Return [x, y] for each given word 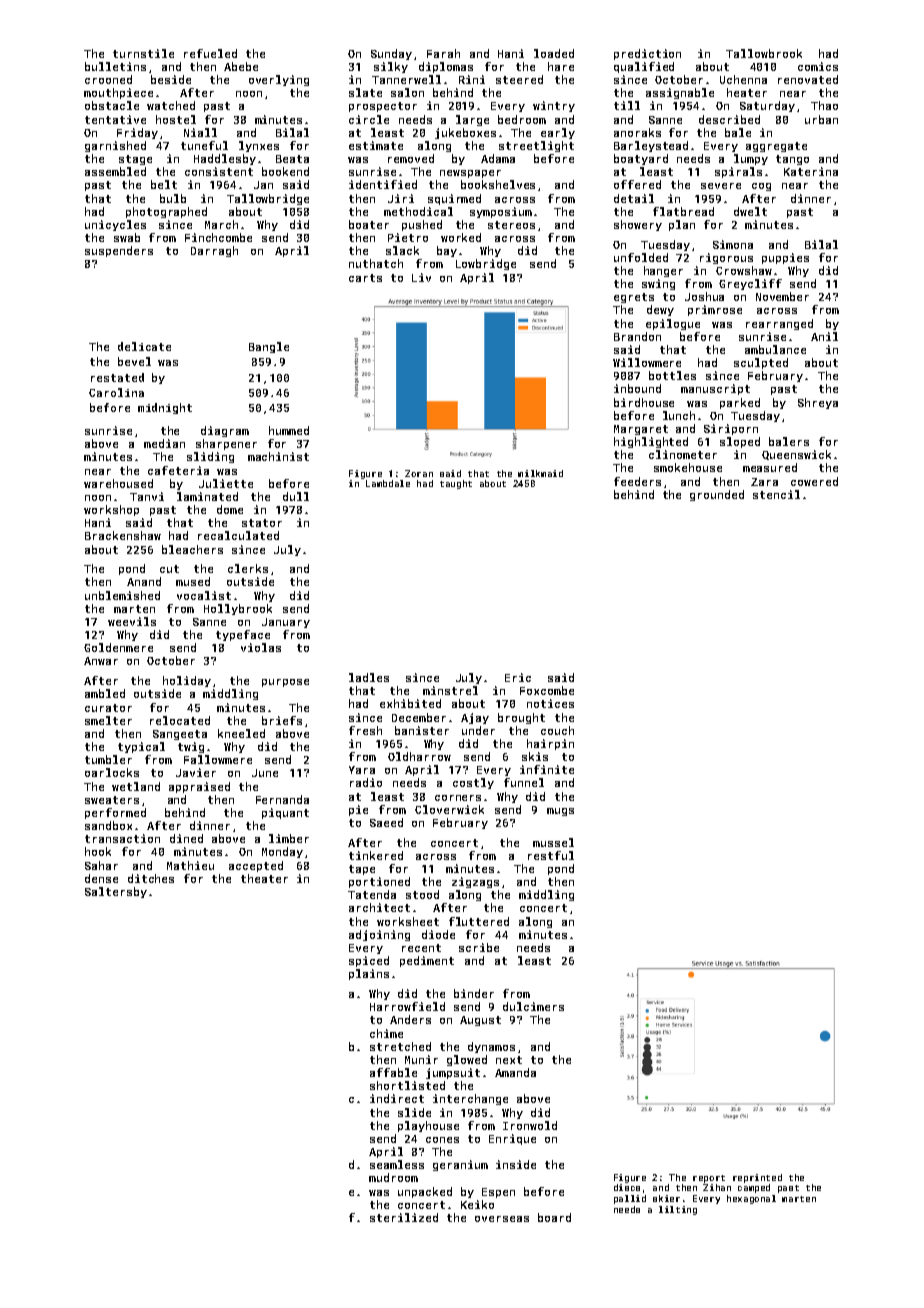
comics [818, 66]
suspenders [119, 251]
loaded [554, 53]
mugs [560, 812]
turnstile [143, 53]
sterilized [404, 1217]
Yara [362, 770]
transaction [122, 838]
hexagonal [751, 1199]
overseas [502, 1219]
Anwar [101, 661]
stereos [511, 225]
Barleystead [651, 146]
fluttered [479, 921]
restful [551, 855]
